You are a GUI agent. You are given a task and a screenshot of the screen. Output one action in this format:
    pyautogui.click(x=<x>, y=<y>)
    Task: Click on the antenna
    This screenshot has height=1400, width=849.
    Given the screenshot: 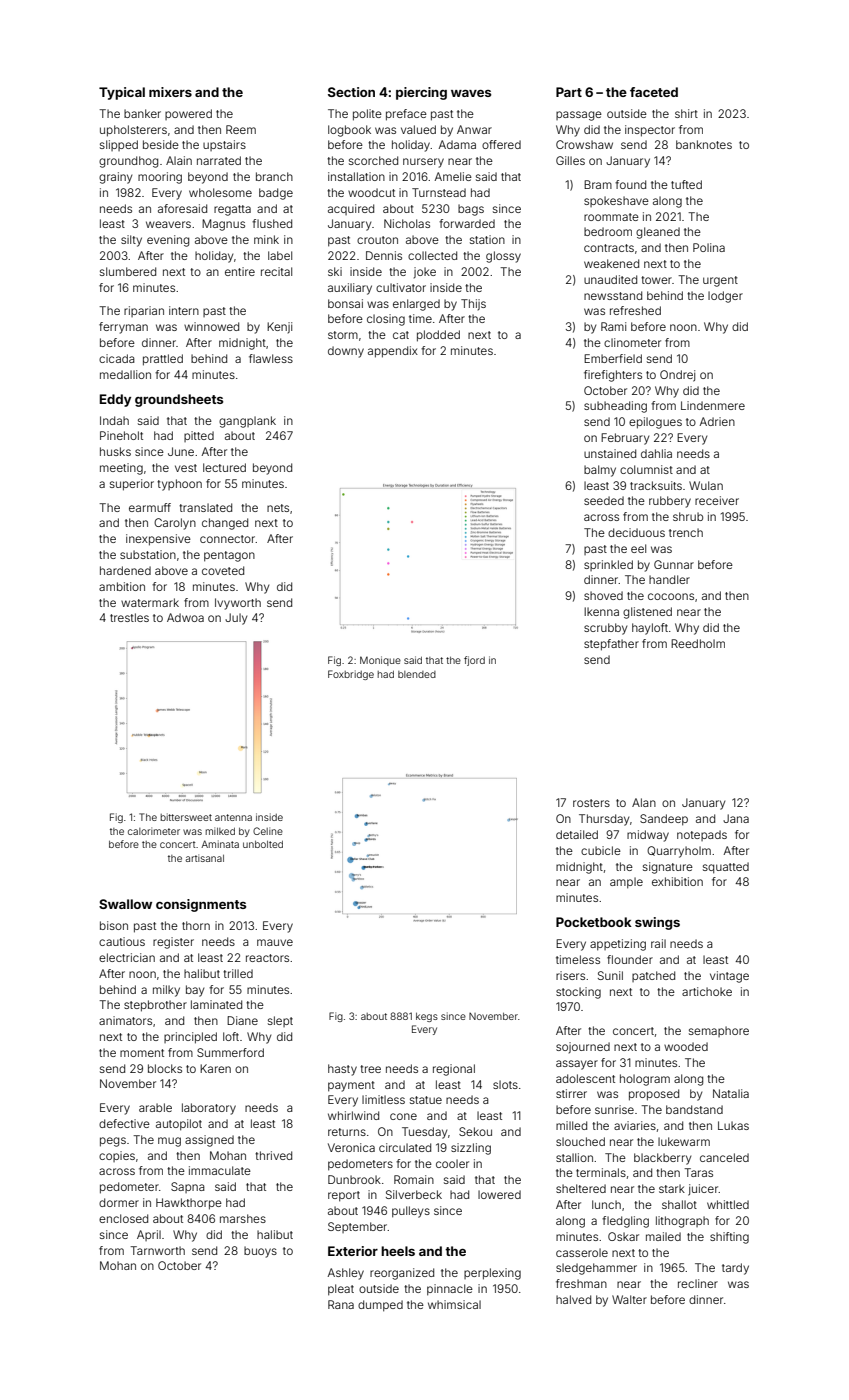 What is the action you would take?
    pyautogui.click(x=233, y=817)
